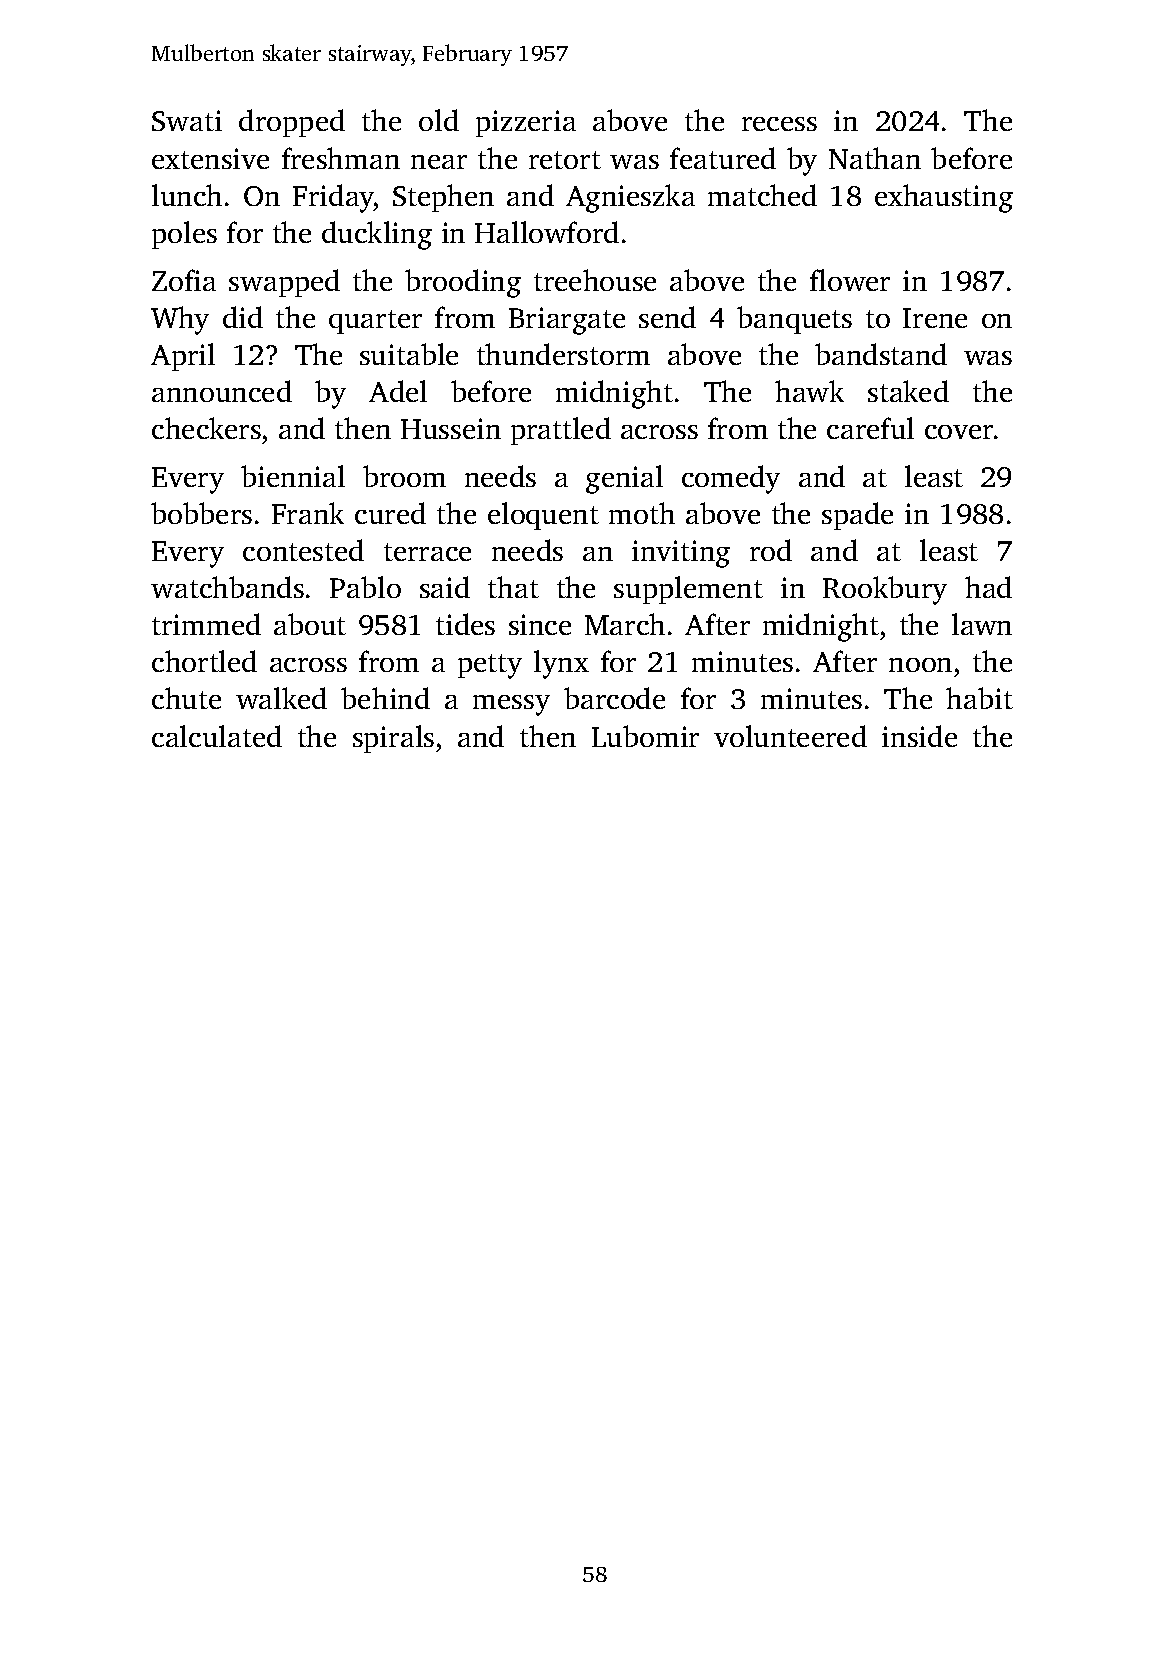  Describe the element at coordinates (875, 158) in the screenshot. I see `Nathan` at that location.
